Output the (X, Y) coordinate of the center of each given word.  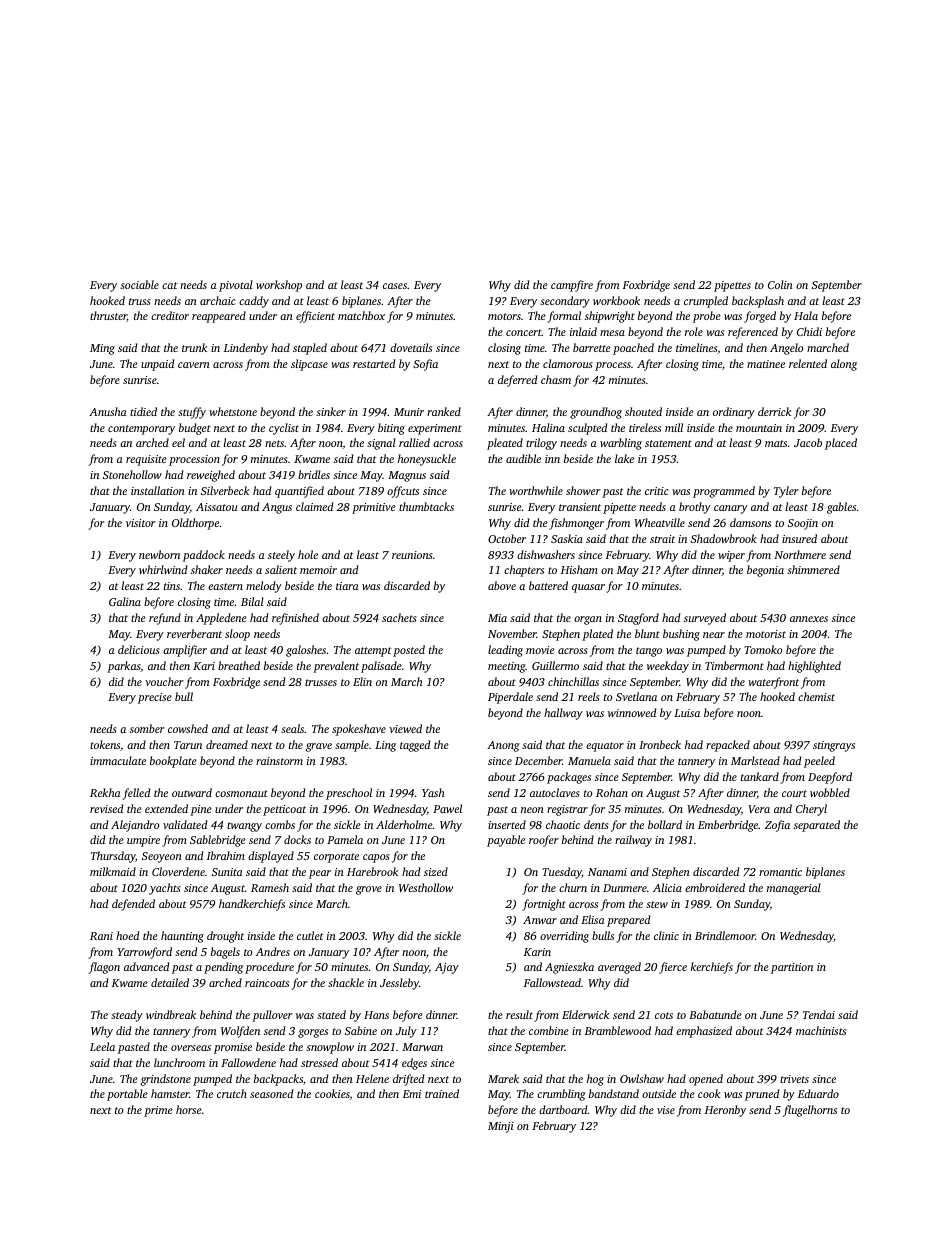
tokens (105, 744)
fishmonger (576, 524)
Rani (101, 936)
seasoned (271, 1093)
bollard (665, 824)
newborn (159, 554)
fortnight (544, 905)
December (538, 760)
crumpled (706, 302)
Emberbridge (728, 826)
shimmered (813, 569)
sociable (139, 284)
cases (395, 286)
